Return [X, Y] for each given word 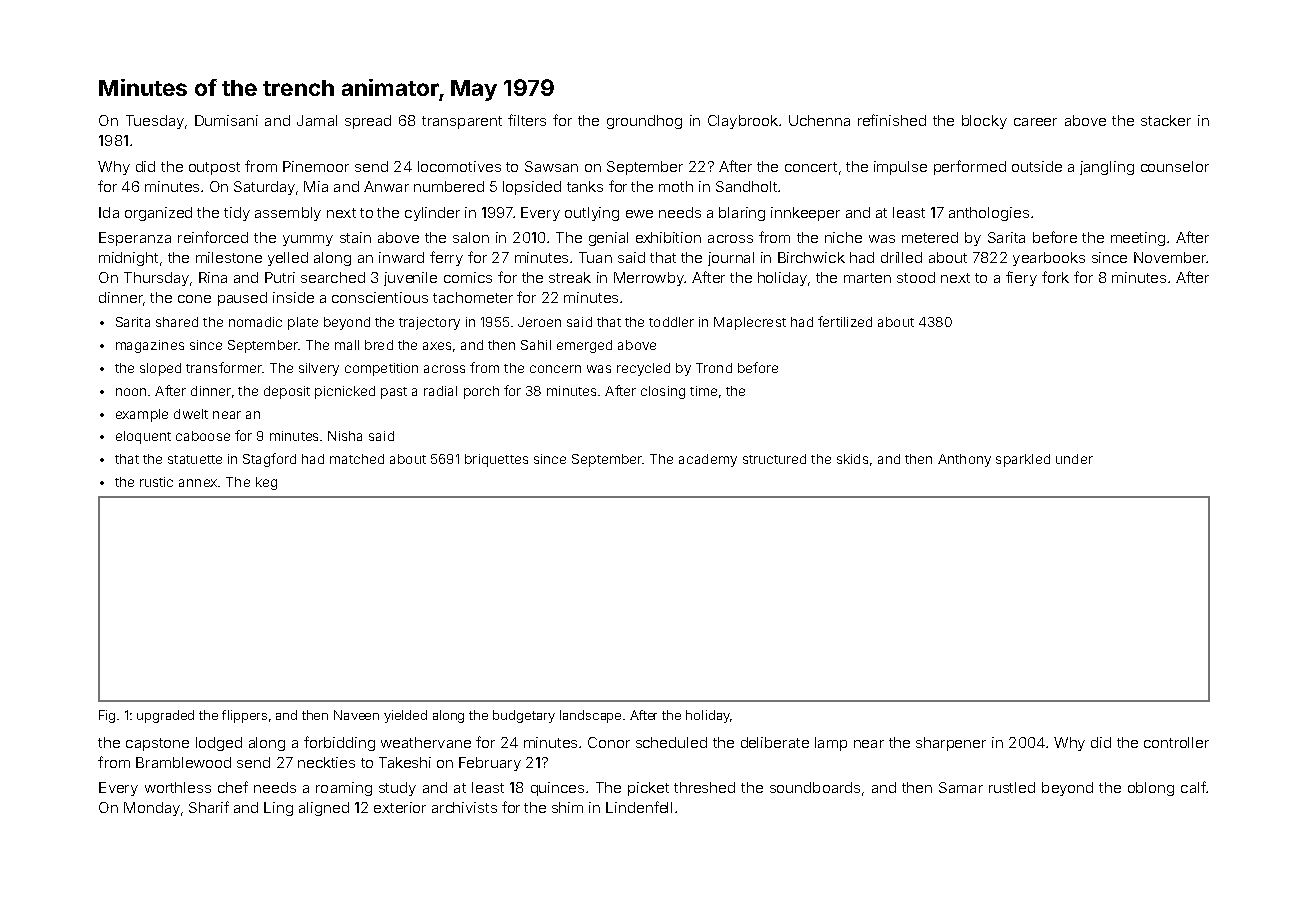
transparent [462, 122]
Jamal [317, 120]
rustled [1012, 787]
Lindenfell [639, 807]
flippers [244, 716]
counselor [1175, 166]
